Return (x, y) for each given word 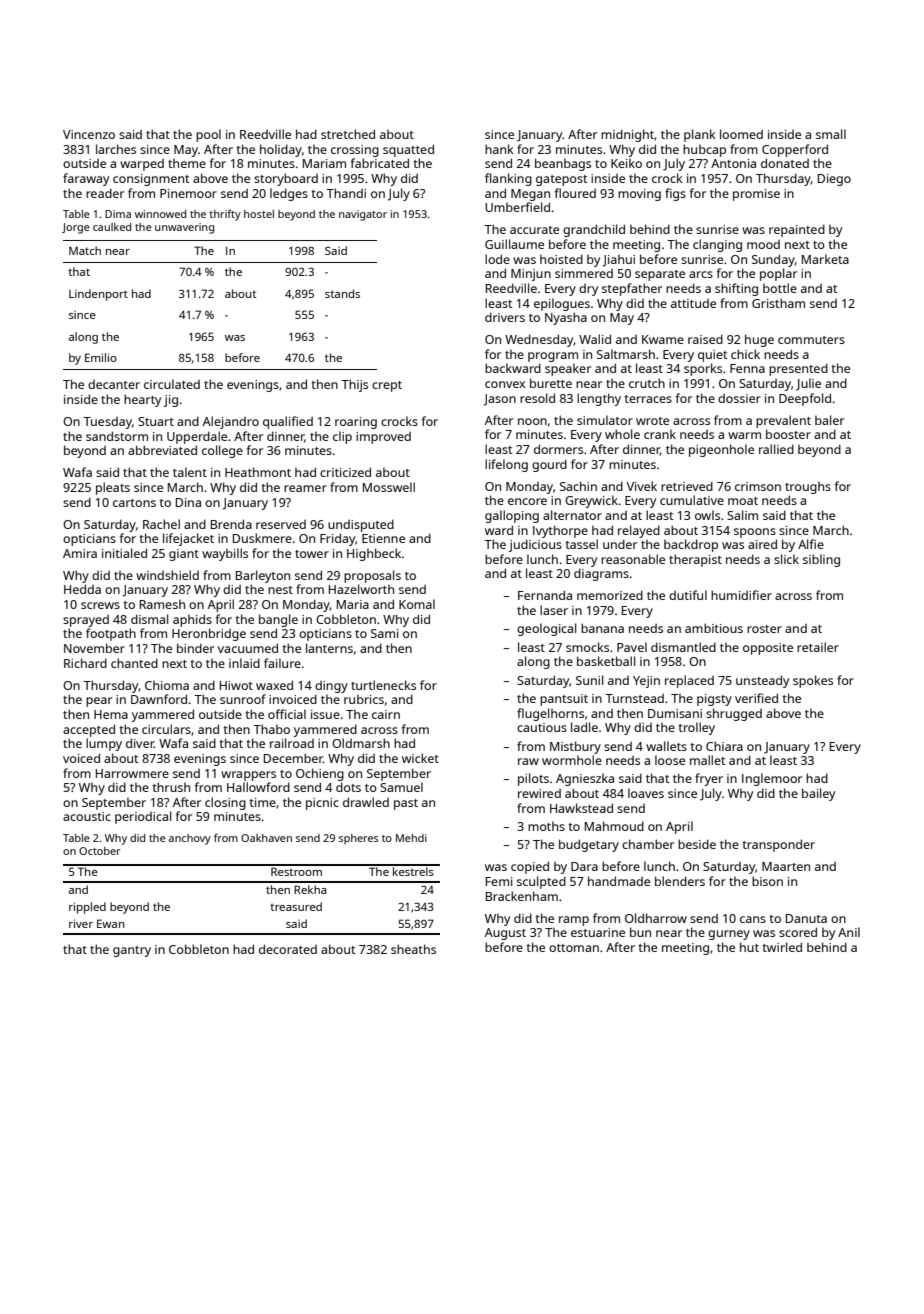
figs (675, 194)
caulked (112, 227)
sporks (703, 369)
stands (342, 293)
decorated (288, 949)
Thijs (354, 385)
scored (798, 932)
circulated (172, 384)
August (505, 934)
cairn (386, 714)
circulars (166, 729)
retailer (818, 647)
